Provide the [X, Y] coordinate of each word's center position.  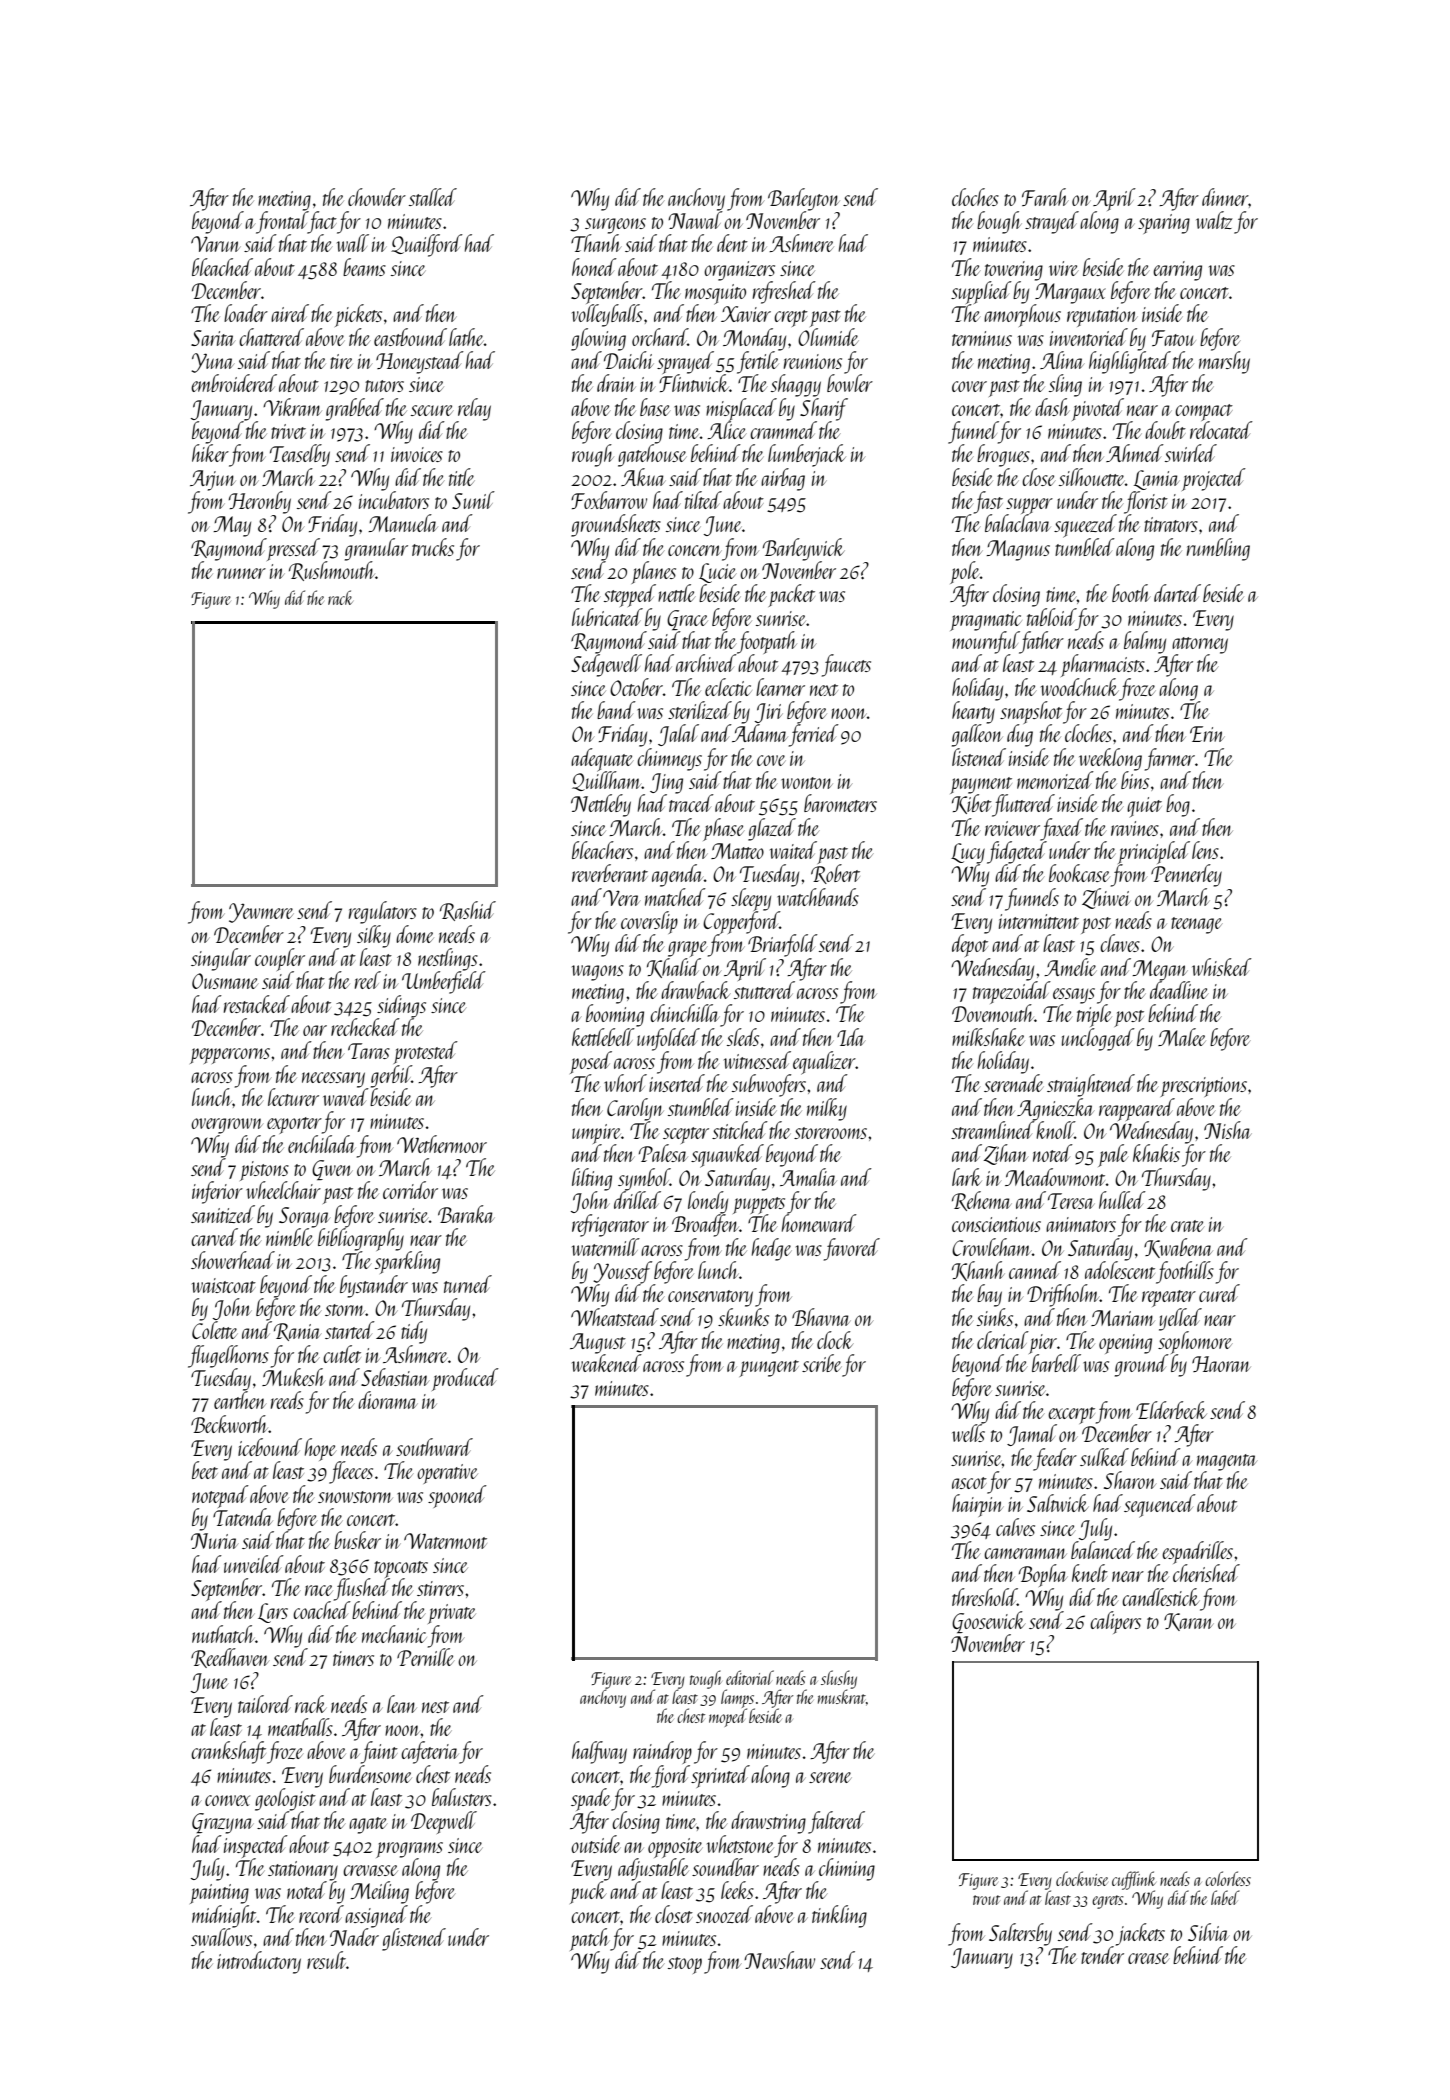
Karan [1189, 1622]
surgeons [615, 226]
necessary [333, 1080]
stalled [433, 197]
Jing [666, 783]
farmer [1170, 759]
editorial [750, 1677]
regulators [383, 912]
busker [357, 1540]
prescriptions [1204, 1087]
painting [219, 1894]
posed [591, 1062]
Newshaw [779, 1960]
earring [1177, 271]
